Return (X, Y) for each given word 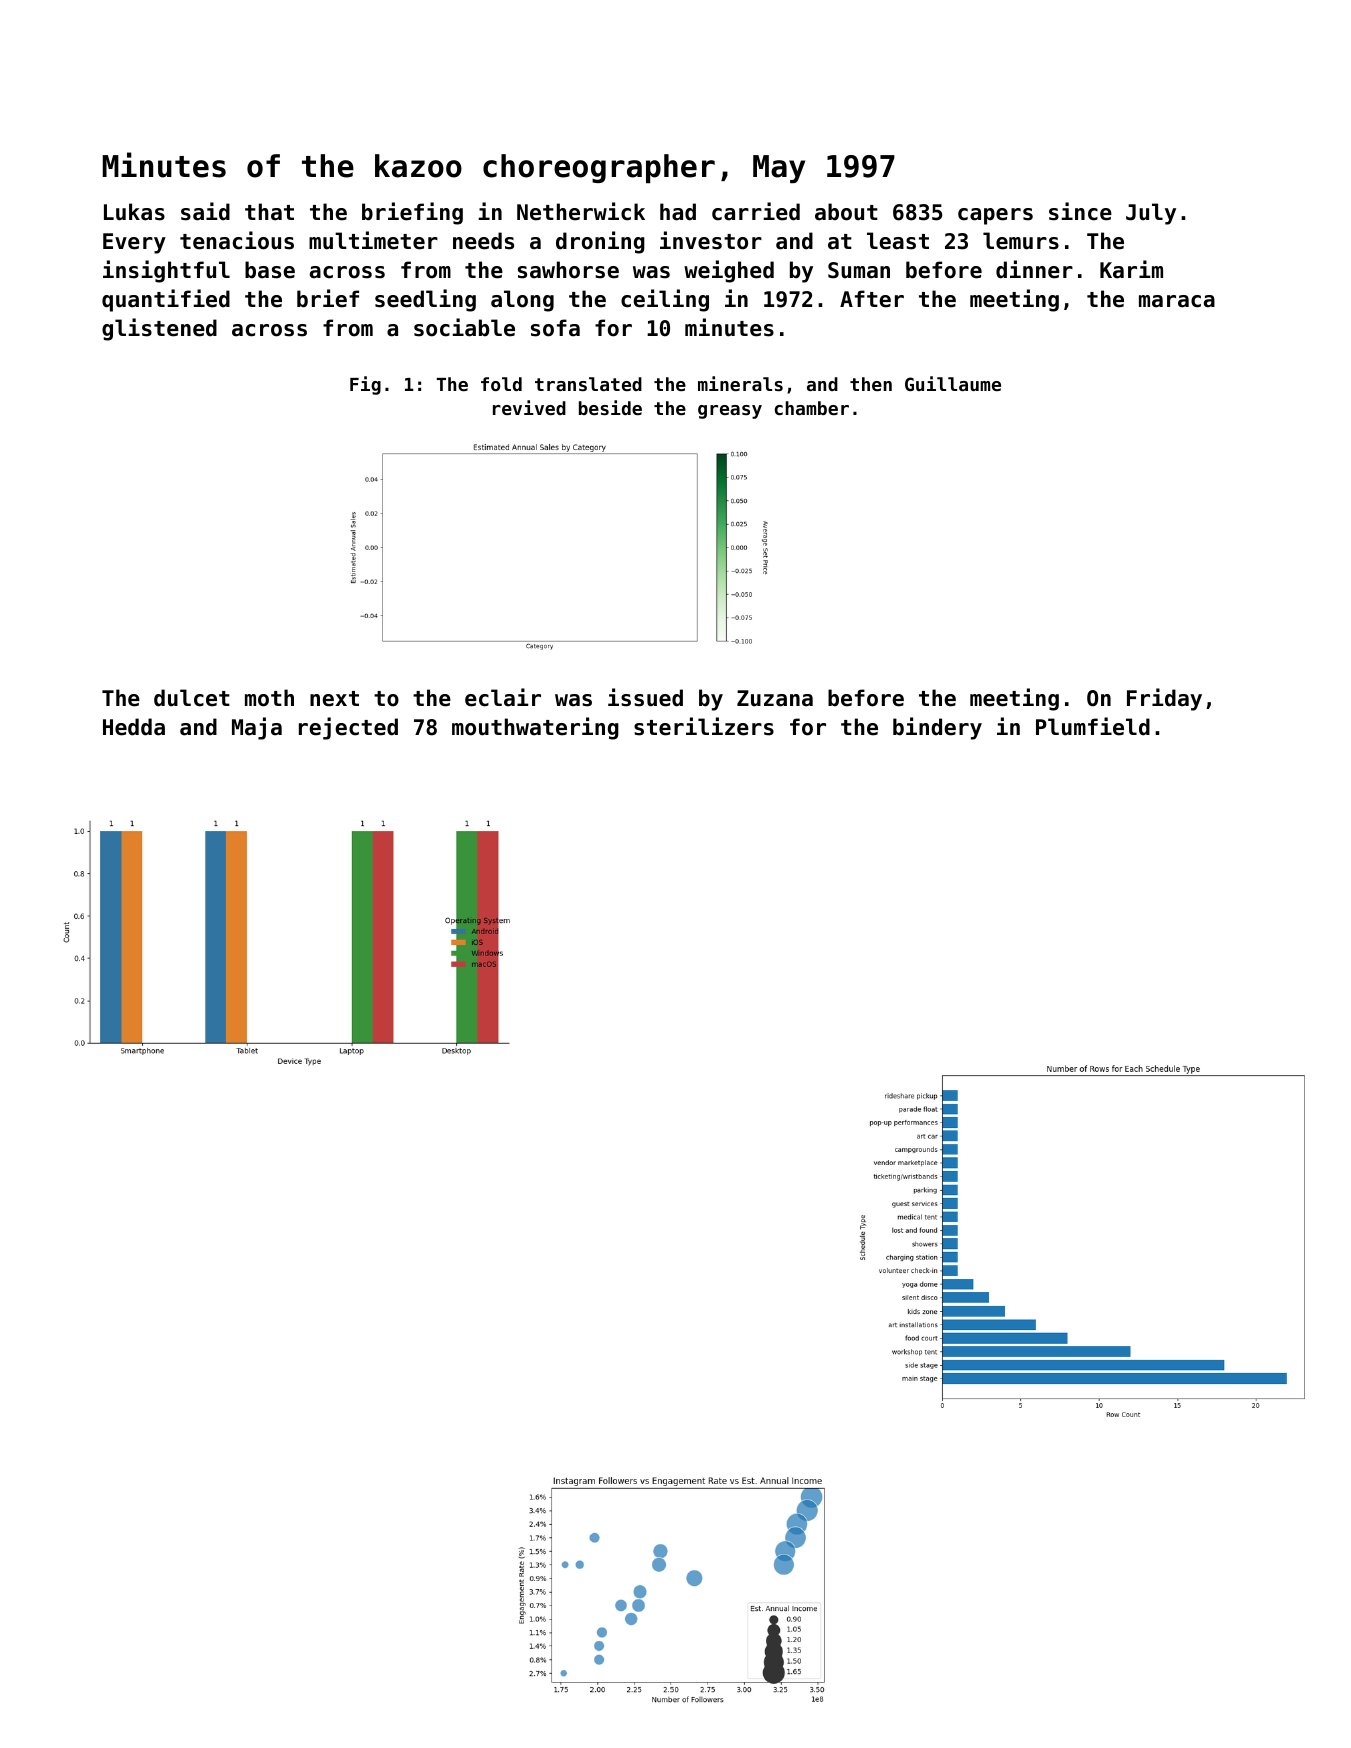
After (872, 299)
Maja (257, 728)
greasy (730, 412)
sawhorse (568, 270)
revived (529, 407)
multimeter (373, 240)
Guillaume (953, 383)
